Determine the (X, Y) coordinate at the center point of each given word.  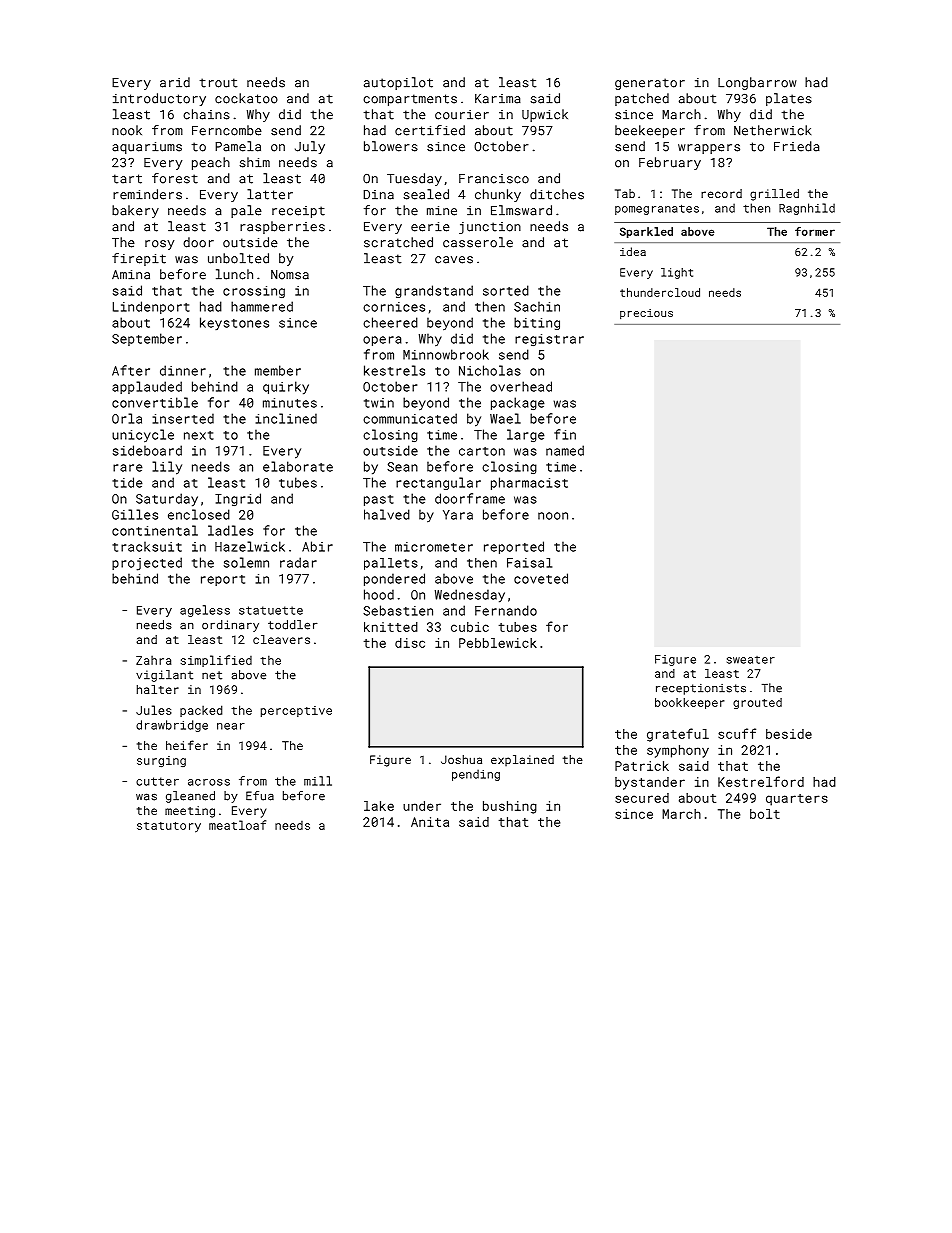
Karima (498, 99)
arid (175, 82)
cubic (470, 627)
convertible (155, 402)
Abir (317, 546)
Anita (430, 822)
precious (646, 314)
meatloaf (237, 825)
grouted (757, 703)
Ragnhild (807, 209)
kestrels (394, 370)
